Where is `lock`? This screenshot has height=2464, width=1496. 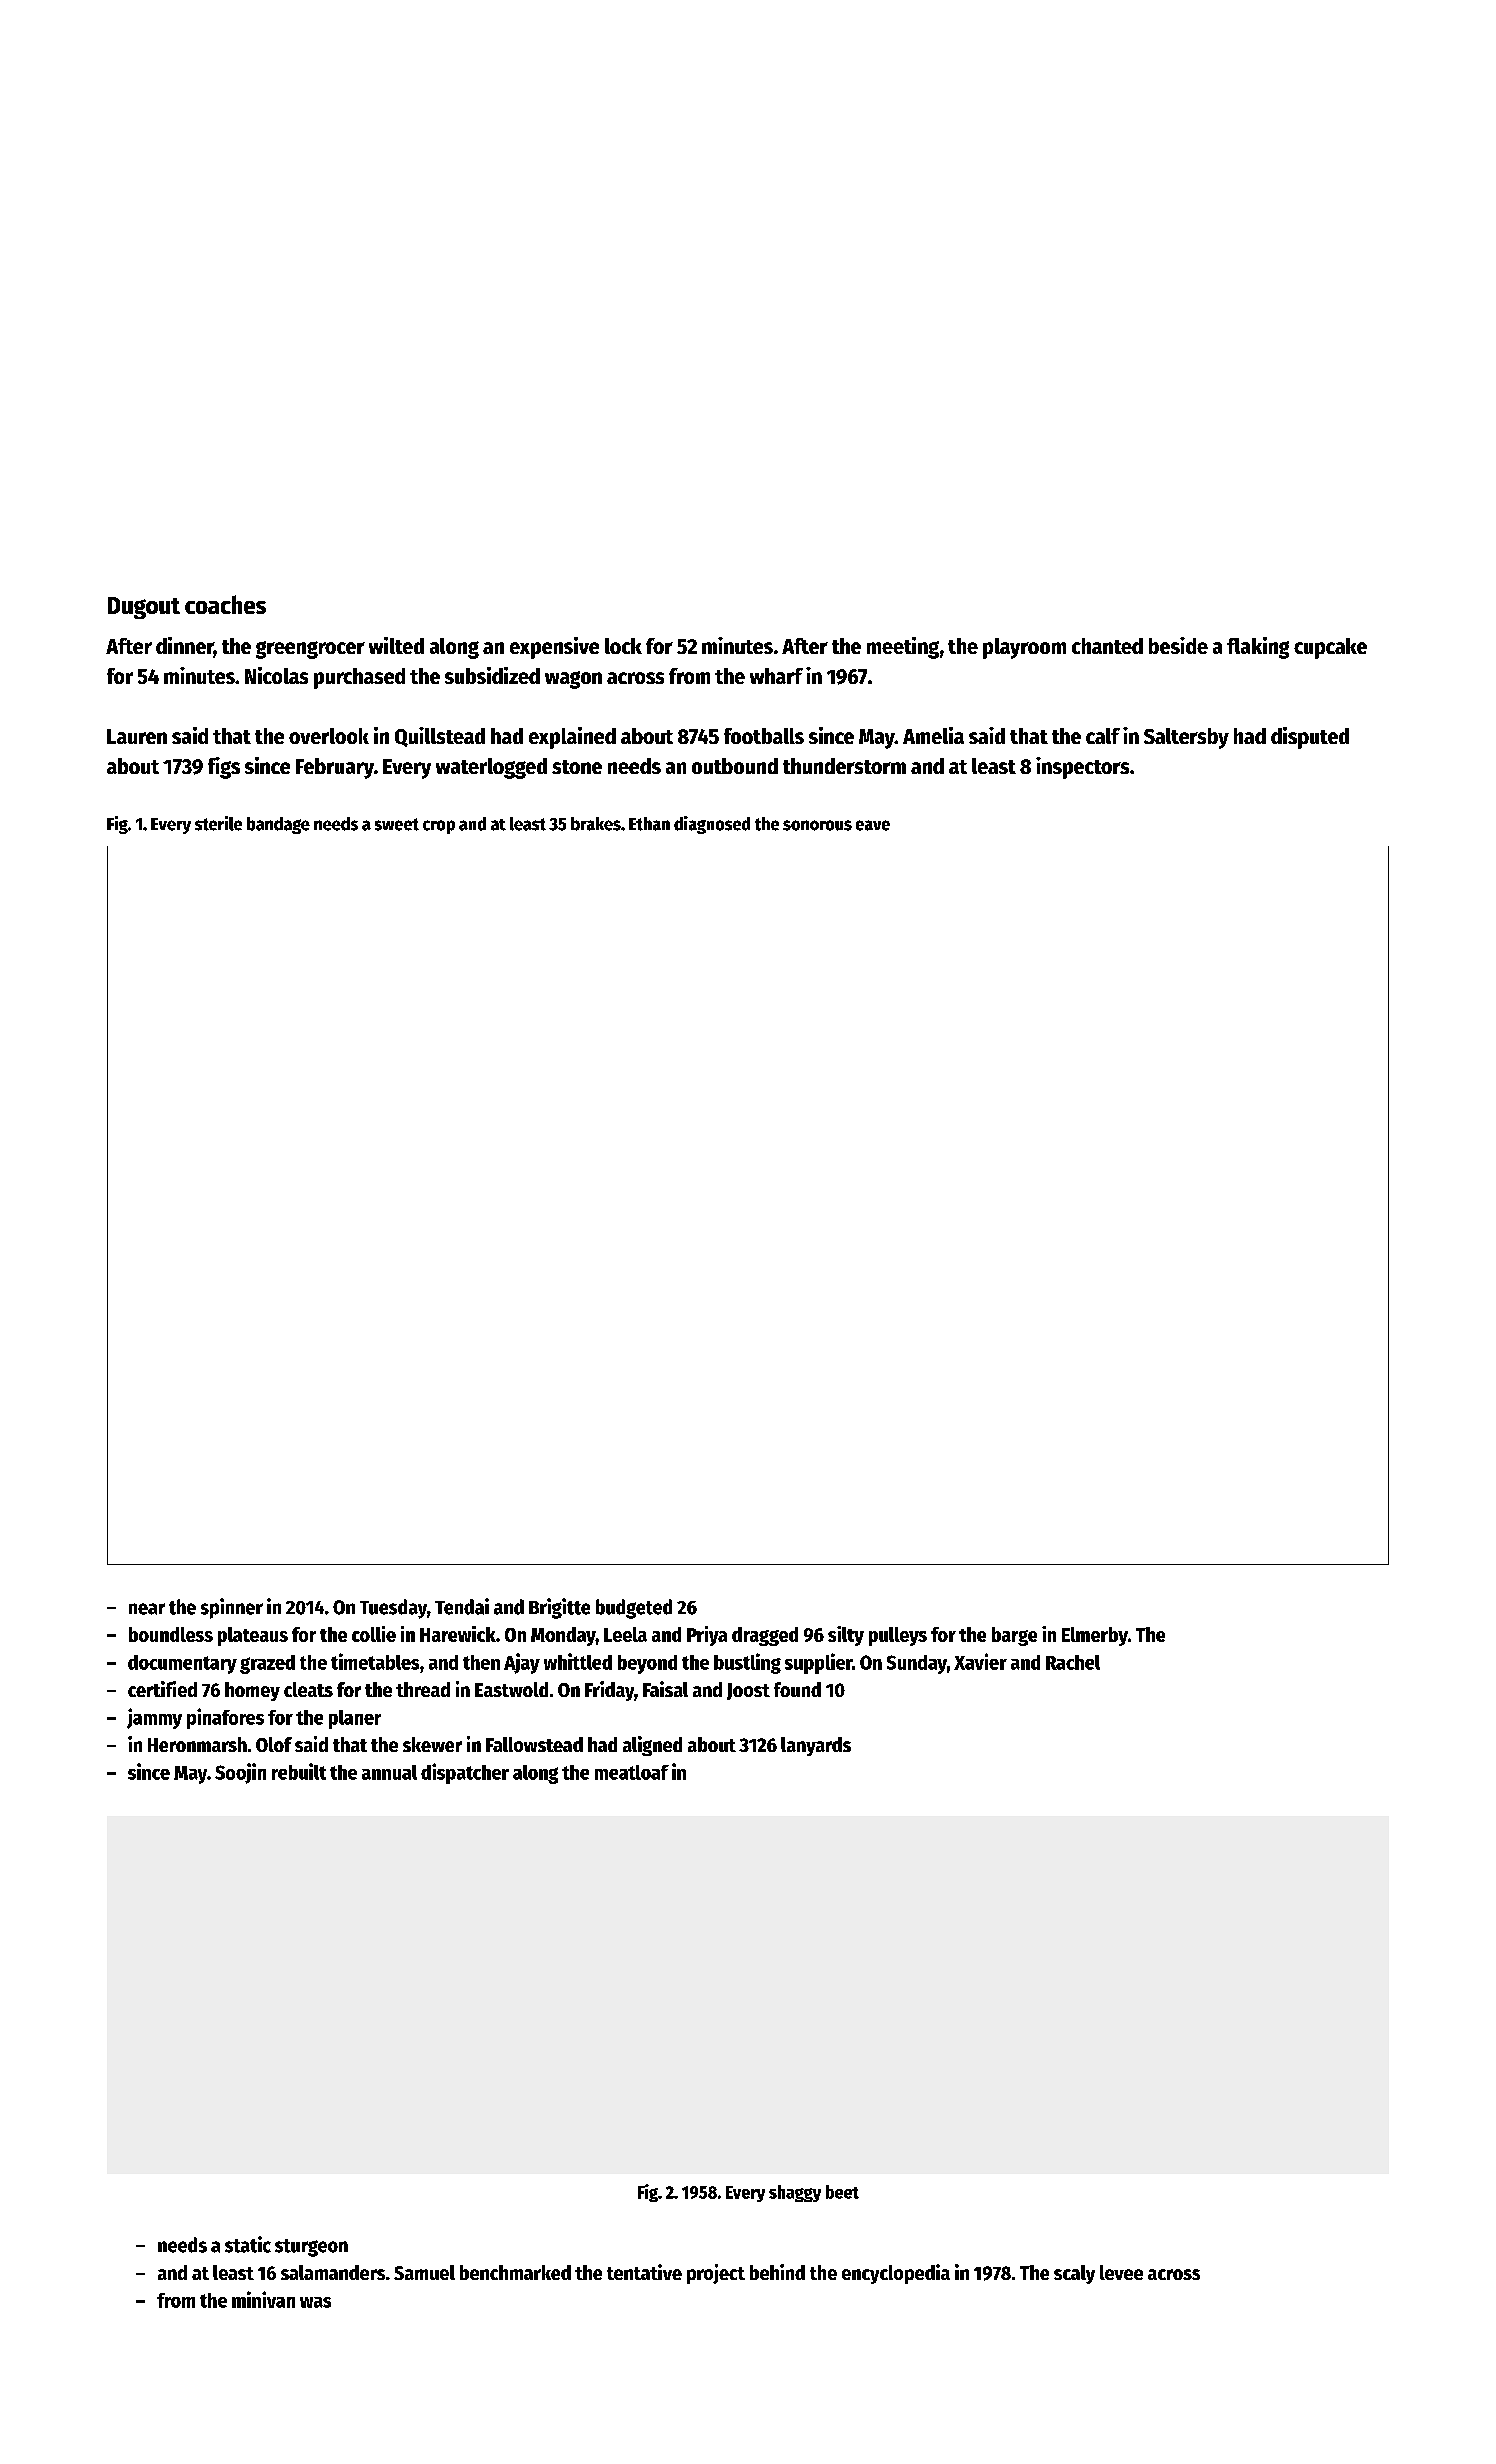 lock is located at coordinates (623, 646).
